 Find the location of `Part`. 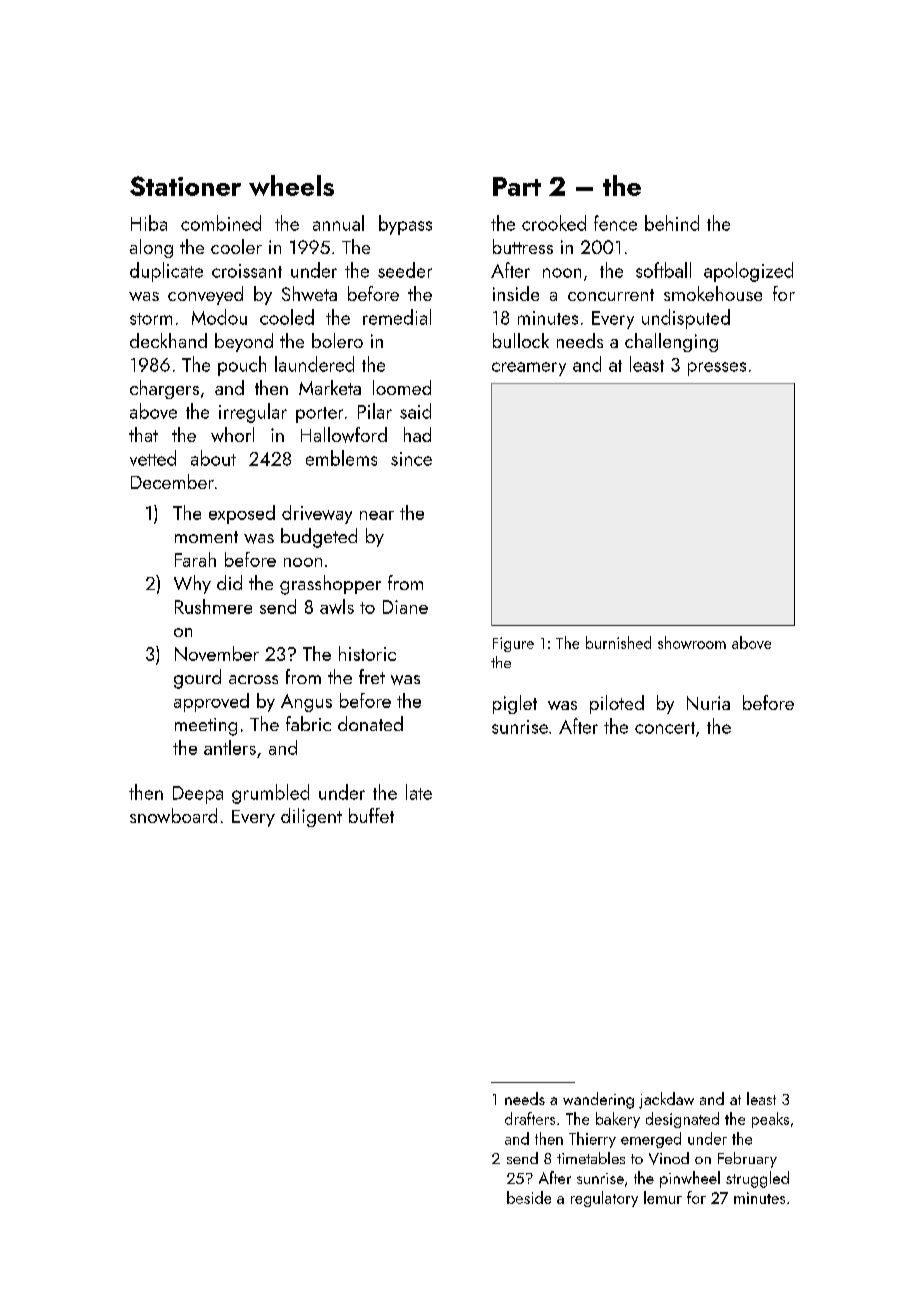

Part is located at coordinates (517, 186).
